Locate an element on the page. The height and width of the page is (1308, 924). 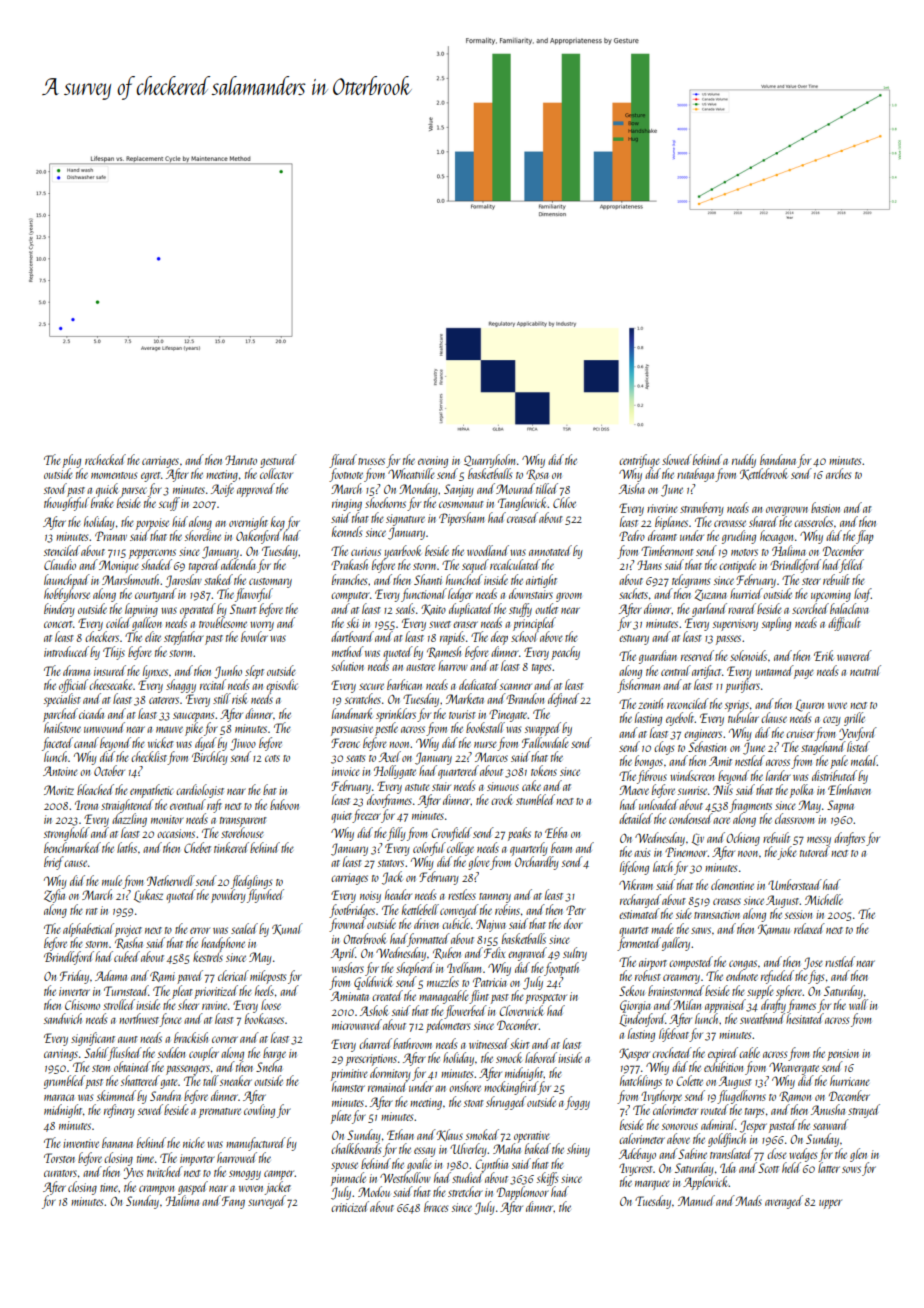
Netherwell is located at coordinates (171, 880).
